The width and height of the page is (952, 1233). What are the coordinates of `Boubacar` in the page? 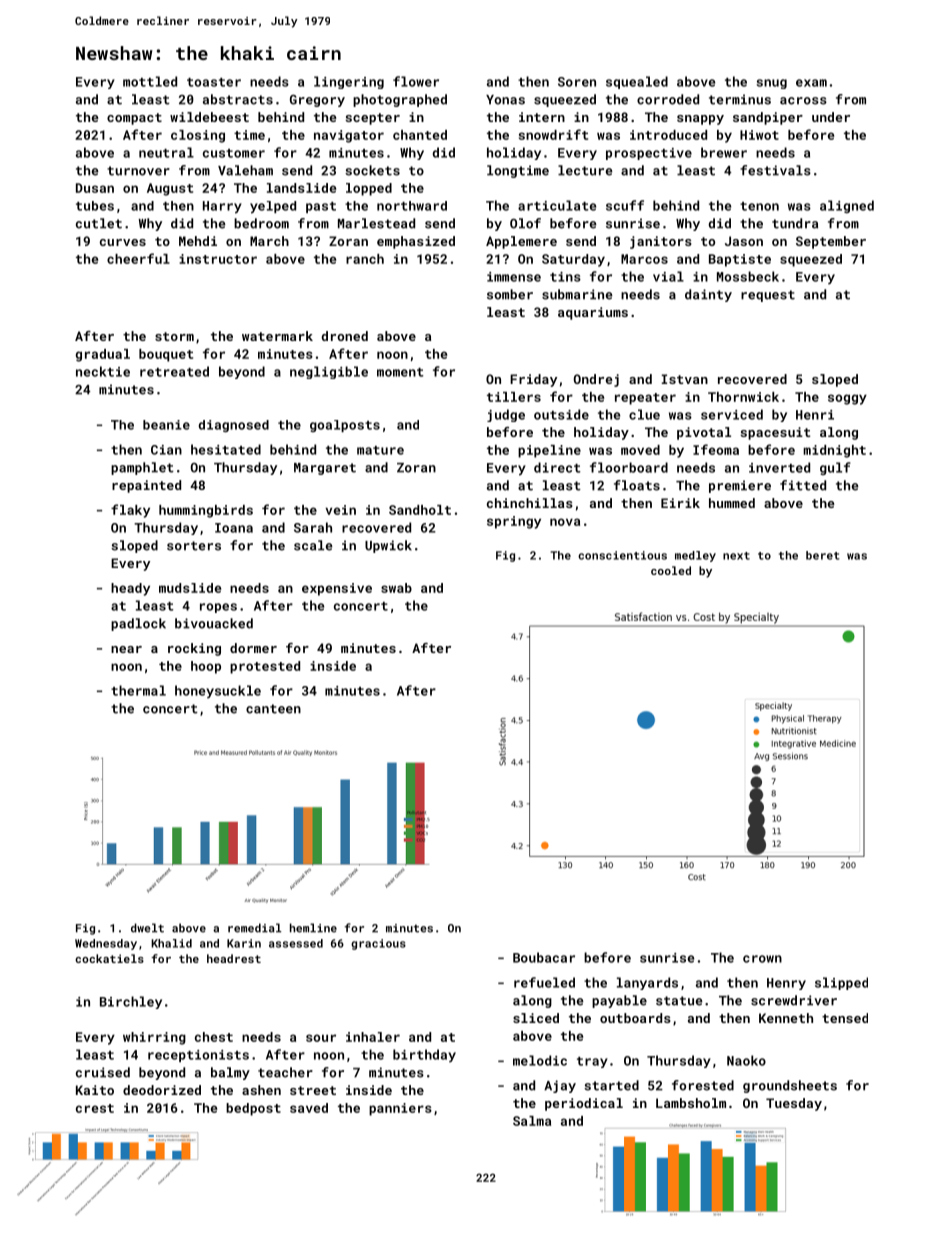 It's located at (544, 957).
